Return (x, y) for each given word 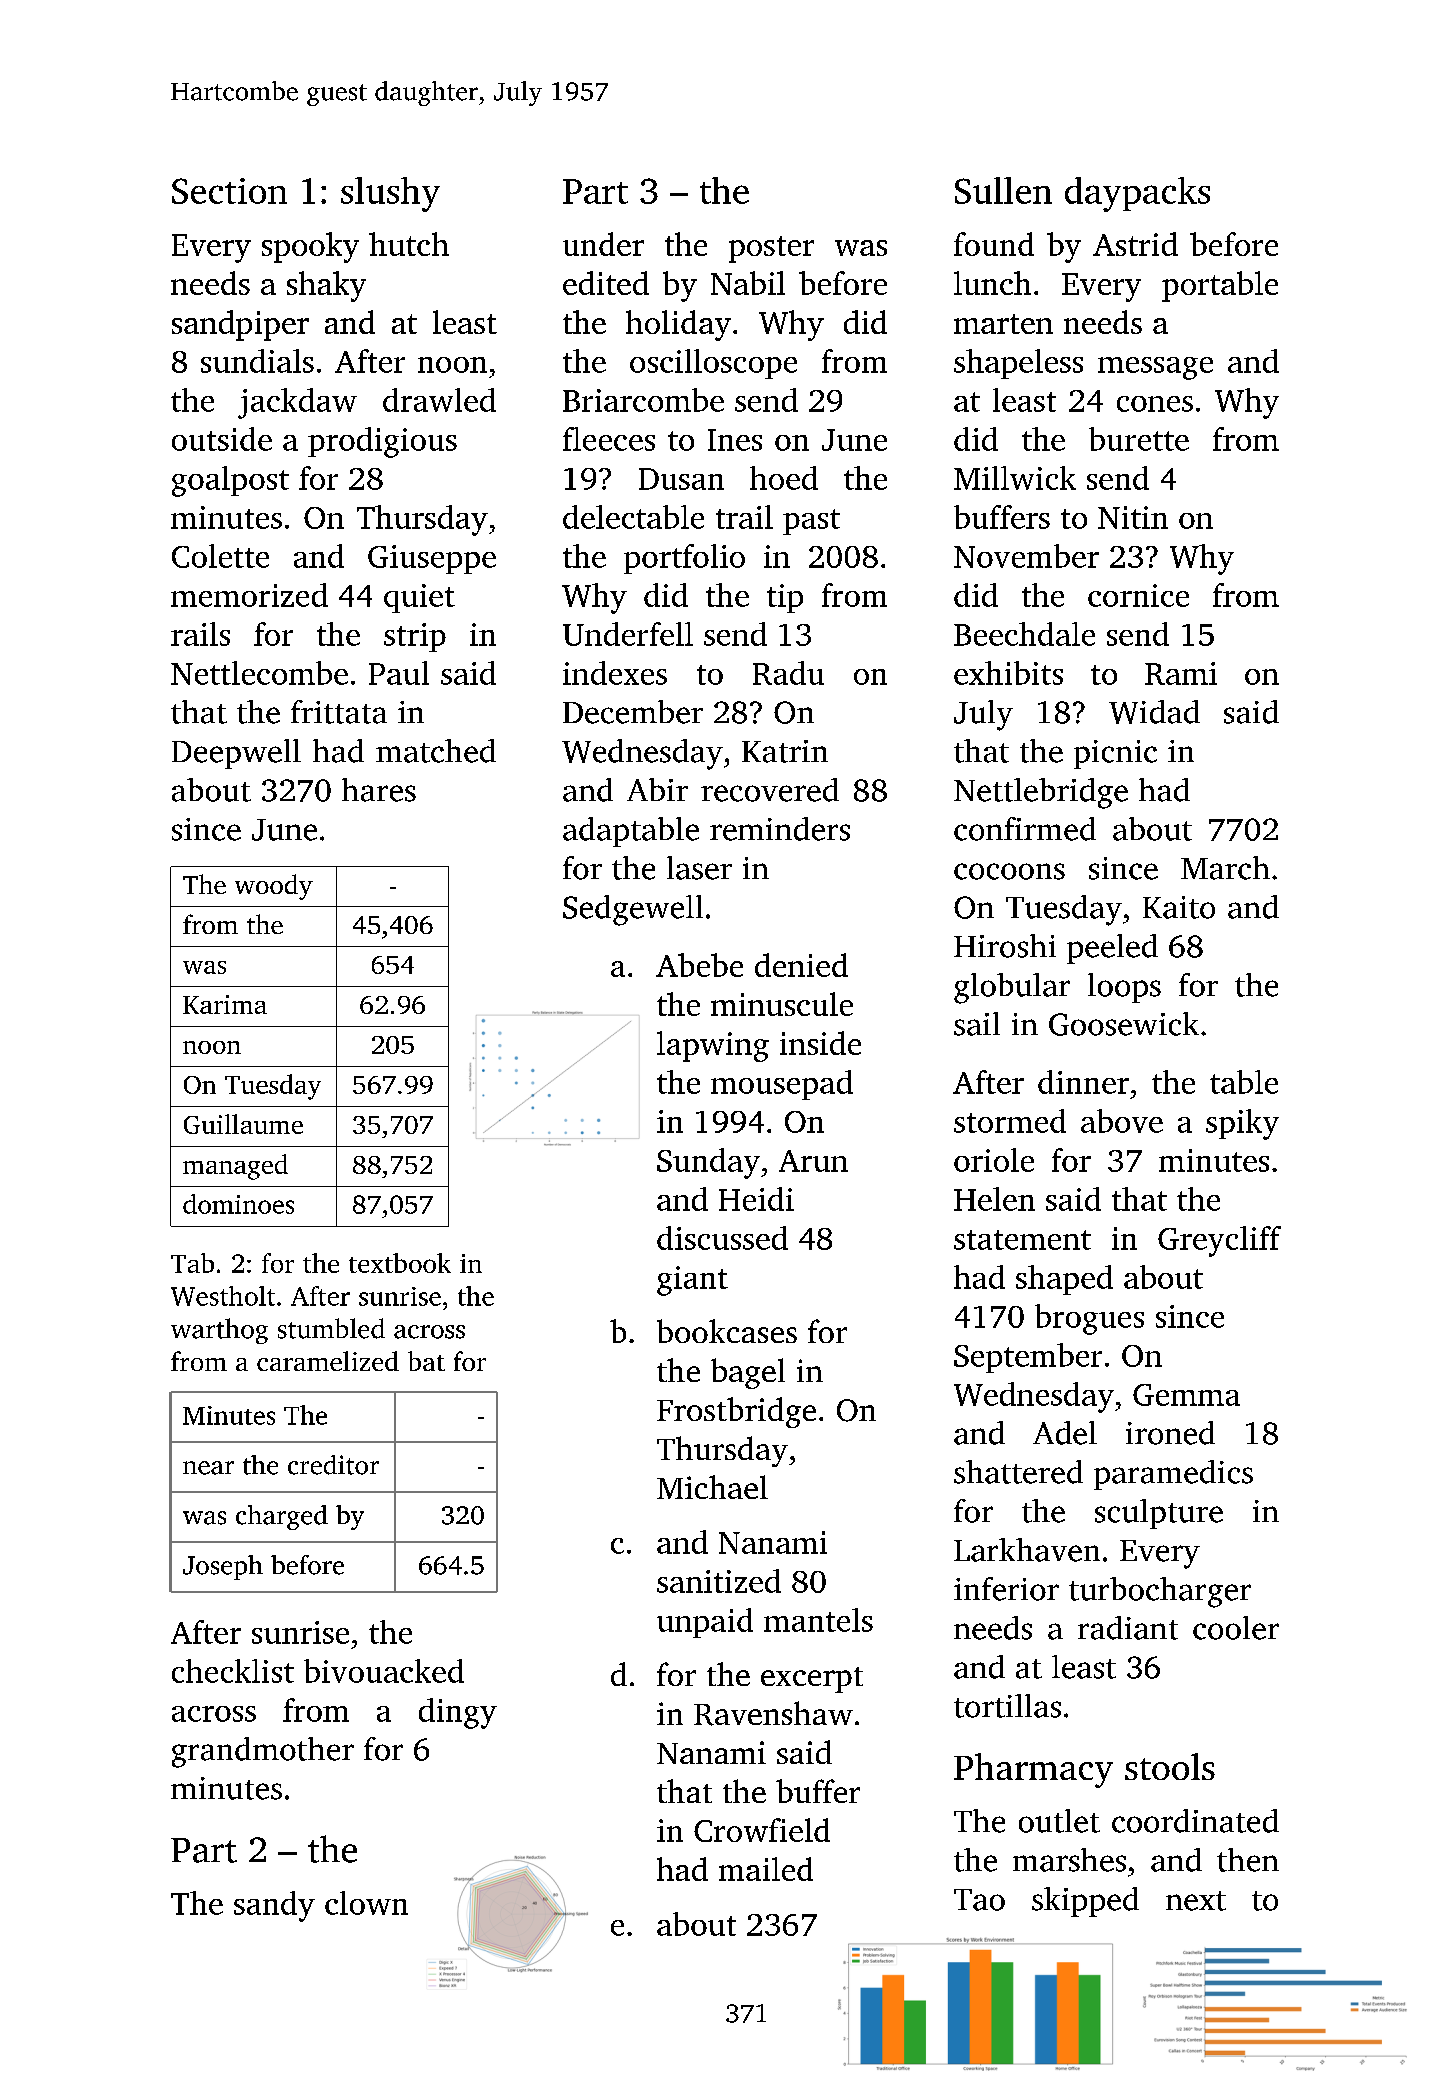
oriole (994, 1160)
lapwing (713, 1046)
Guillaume (243, 1124)
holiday (678, 325)
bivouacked (384, 1671)
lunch (992, 283)
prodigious (382, 442)
